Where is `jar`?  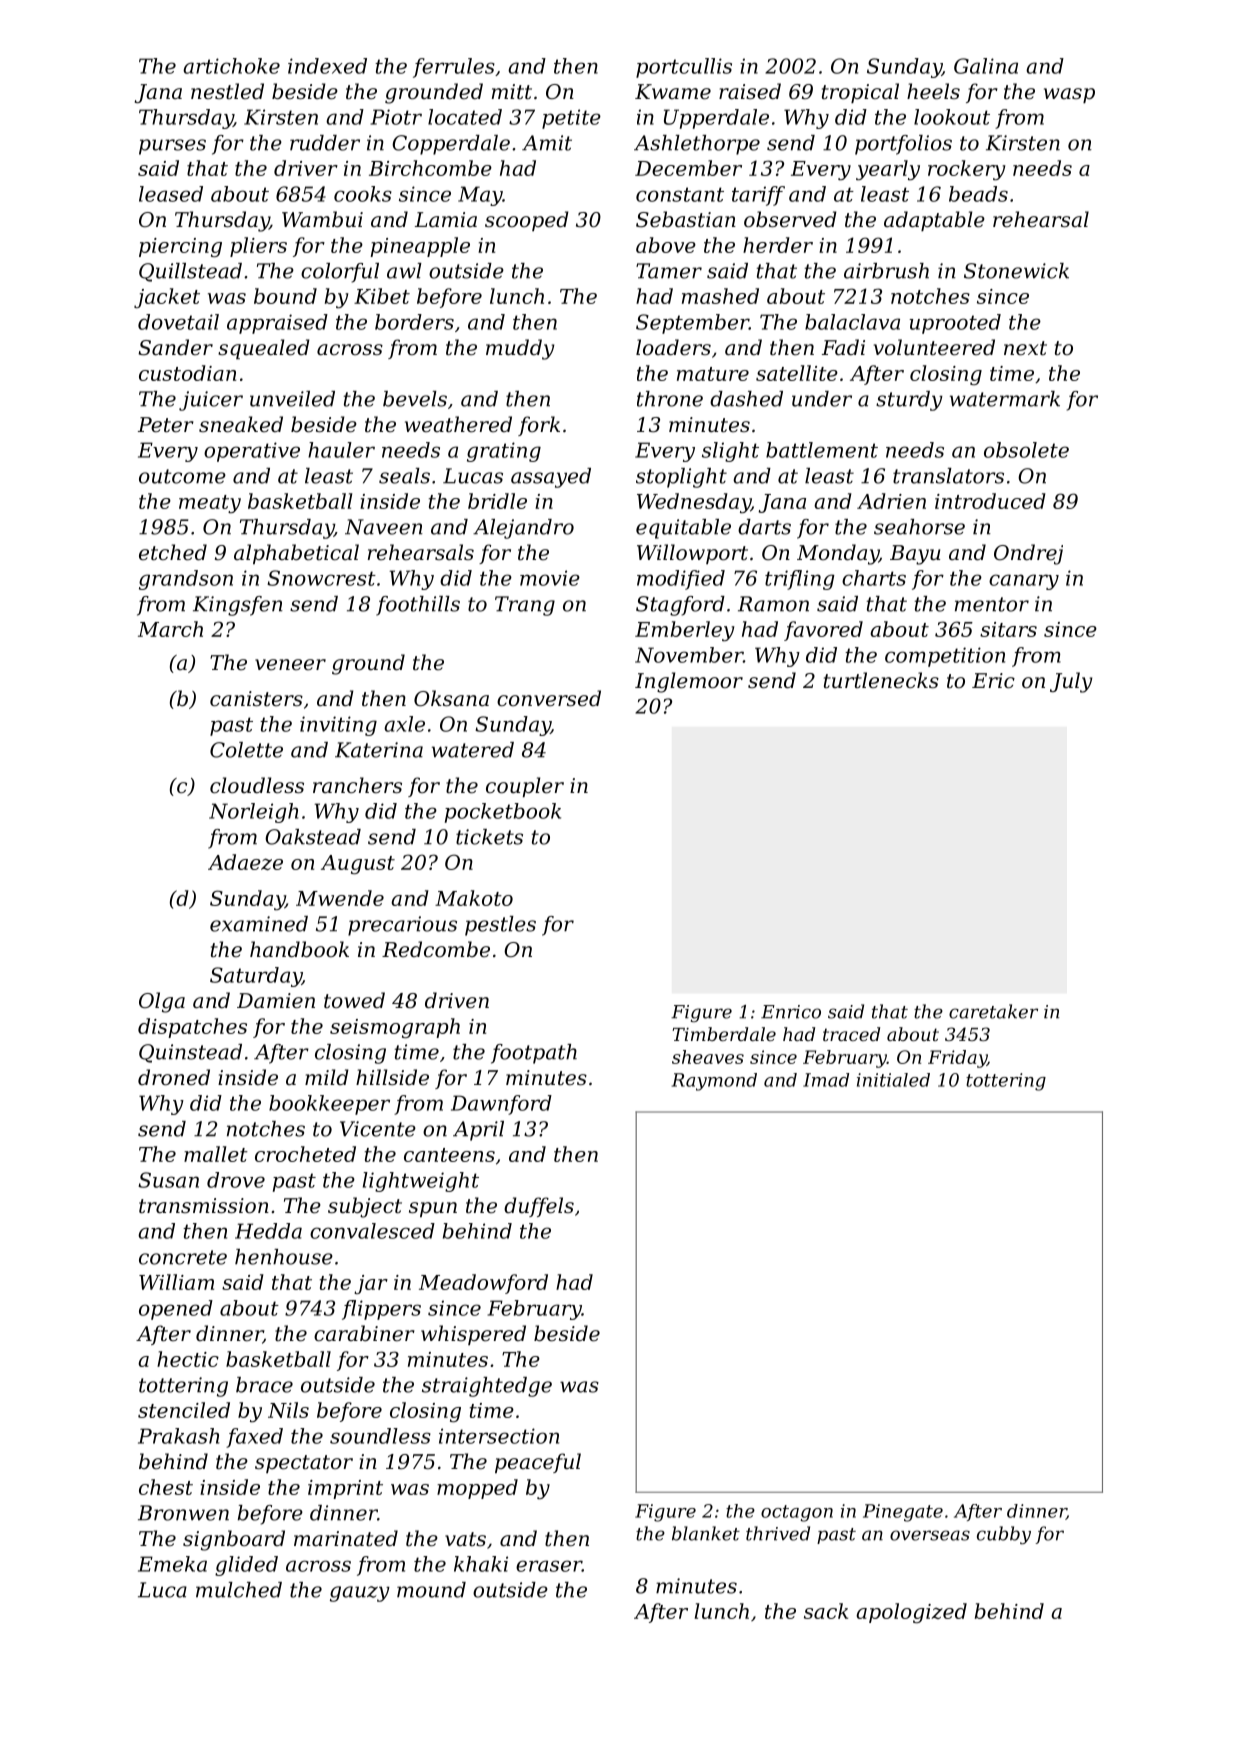
jar is located at coordinates (371, 1284).
